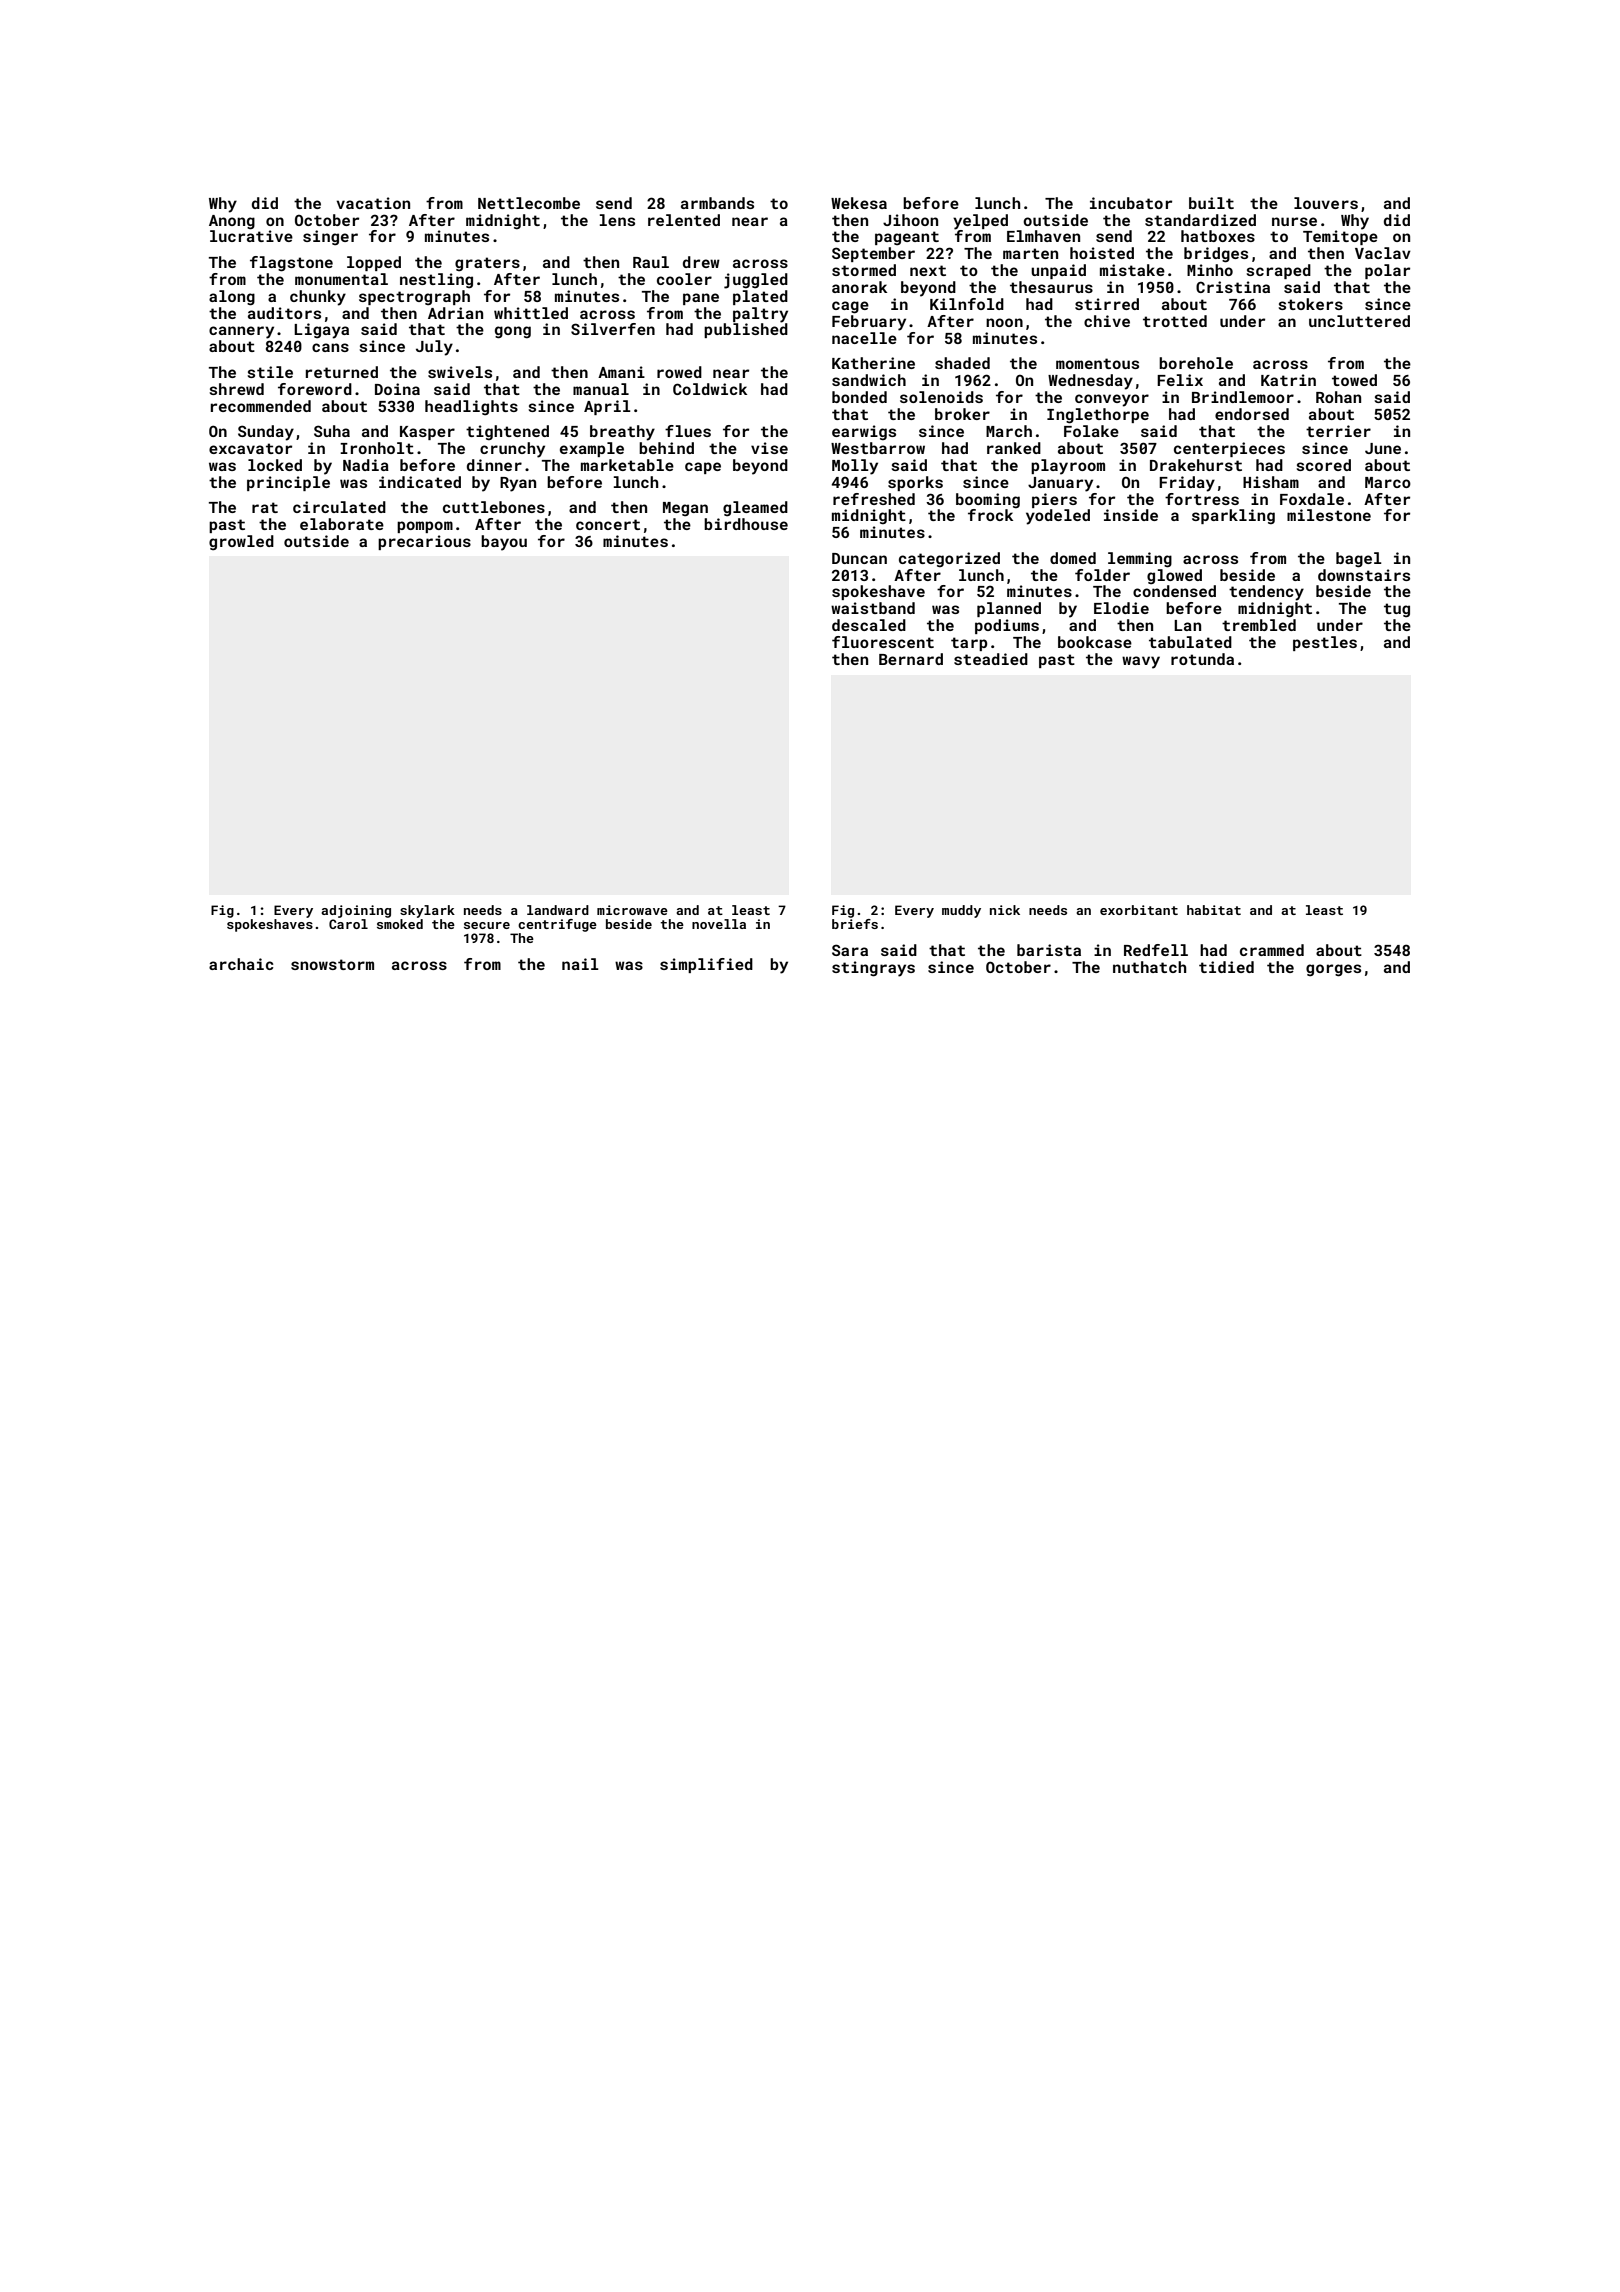  Describe the element at coordinates (434, 348) in the page. I see `July` at that location.
